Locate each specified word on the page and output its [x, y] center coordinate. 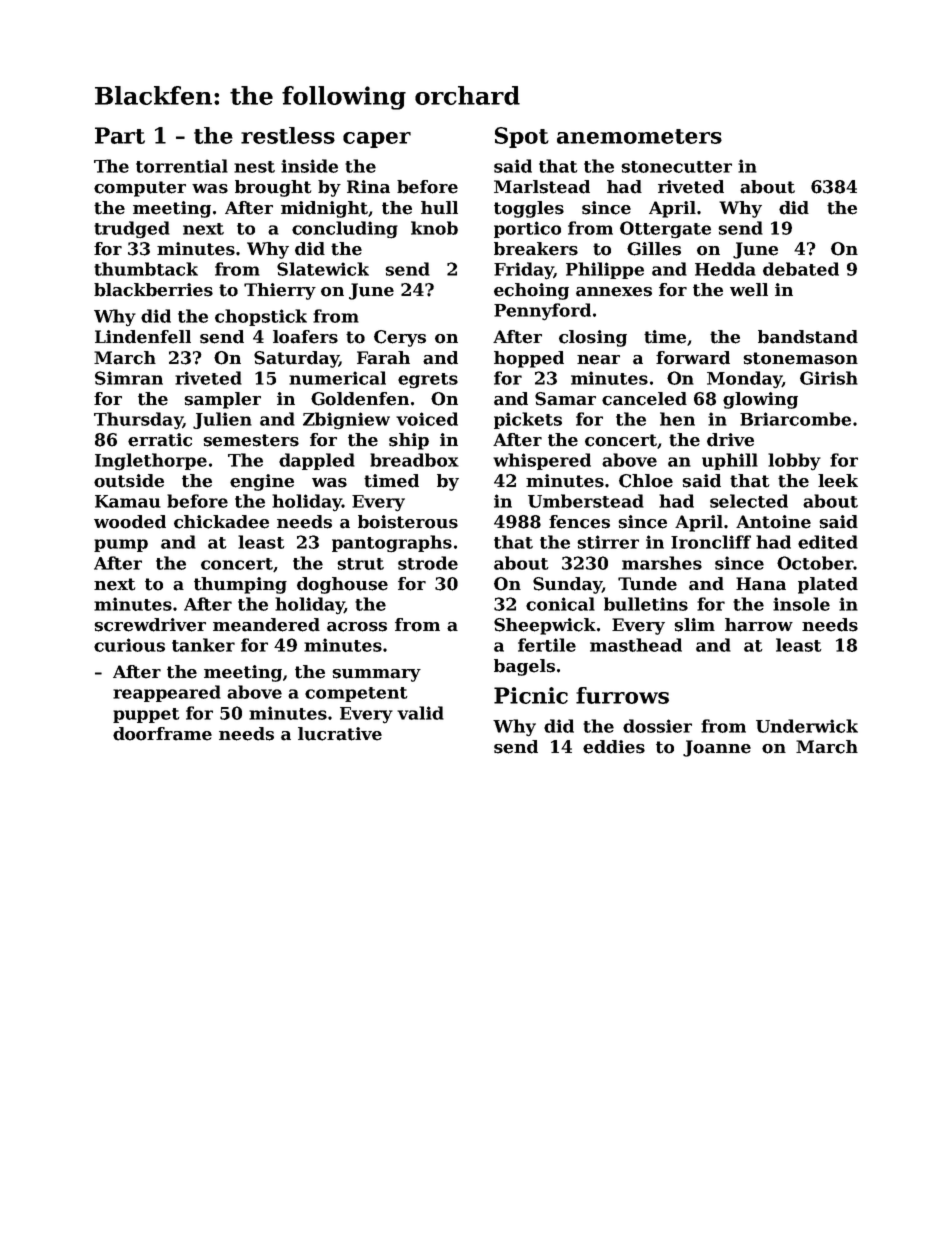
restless [288, 135]
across [357, 627]
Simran [129, 378]
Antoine [773, 522]
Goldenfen [360, 399]
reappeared [167, 693]
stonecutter [676, 167]
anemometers [639, 136]
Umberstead [586, 501]
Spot [522, 137]
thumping [240, 585]
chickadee [221, 522]
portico [527, 229]
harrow [759, 625]
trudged [132, 230]
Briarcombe [795, 419]
